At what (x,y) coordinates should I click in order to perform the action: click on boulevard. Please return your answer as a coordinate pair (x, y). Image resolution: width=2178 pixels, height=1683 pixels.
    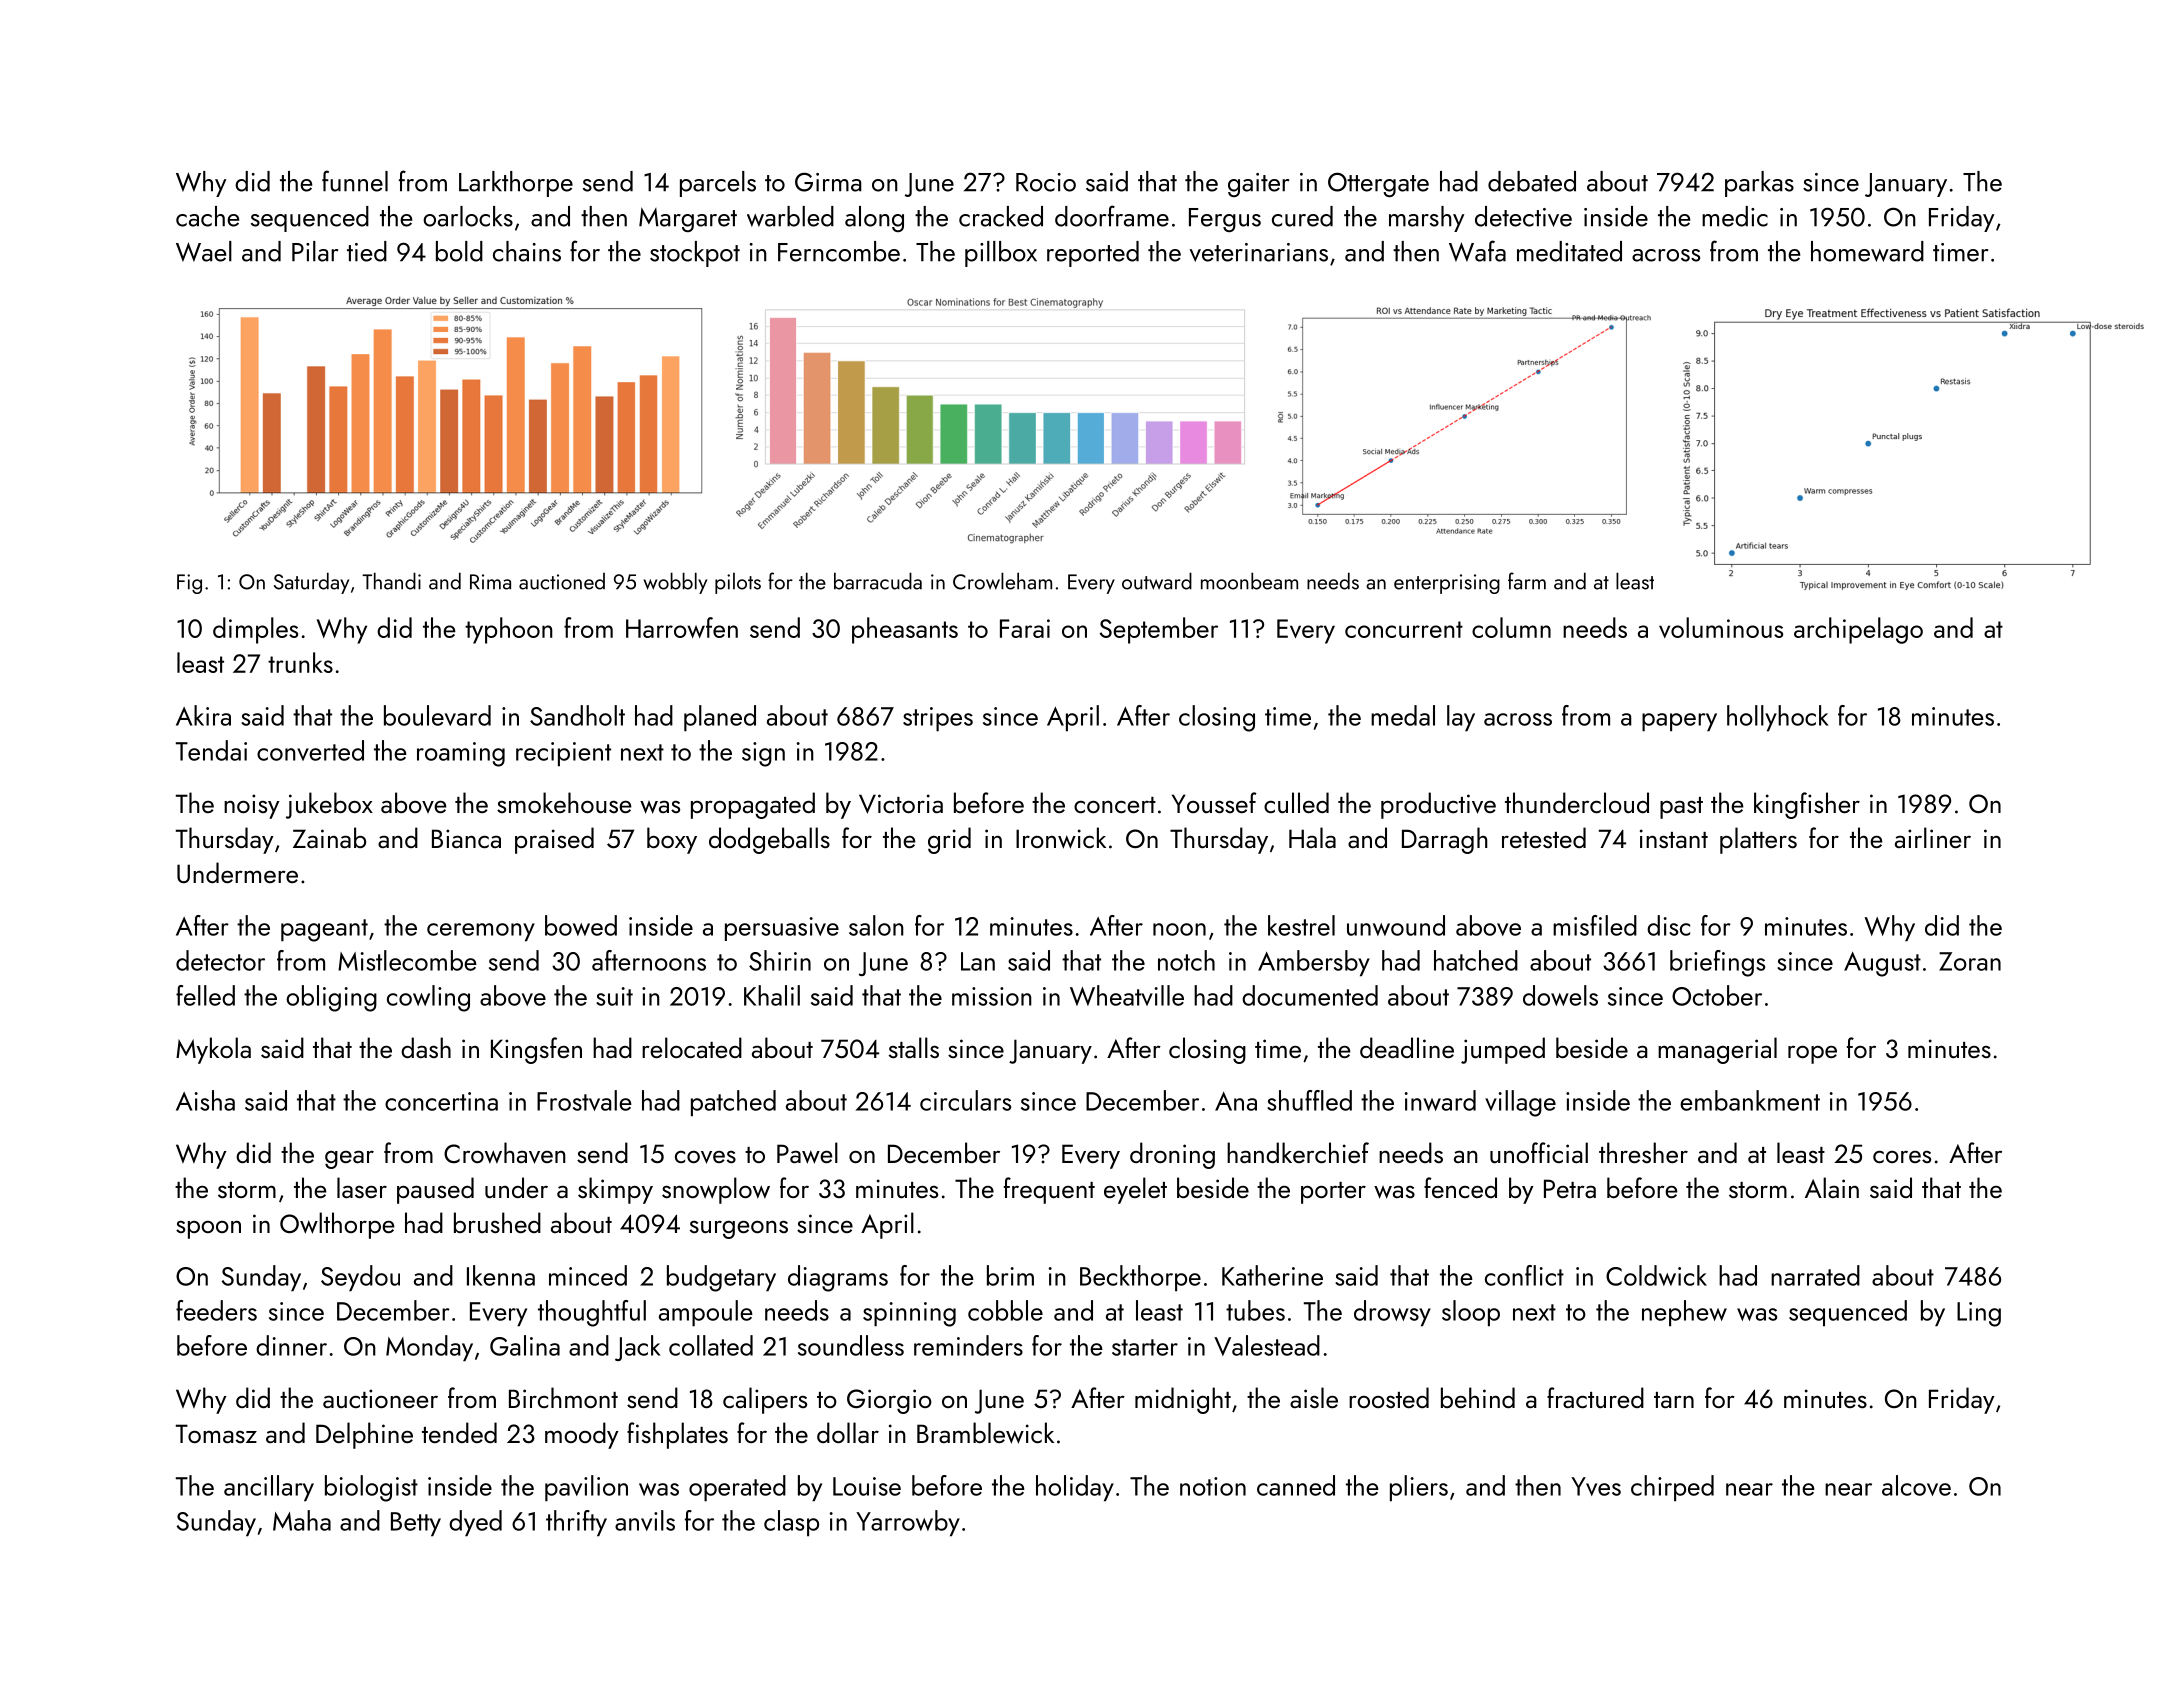
    Looking at the image, I should click on (437, 715).
